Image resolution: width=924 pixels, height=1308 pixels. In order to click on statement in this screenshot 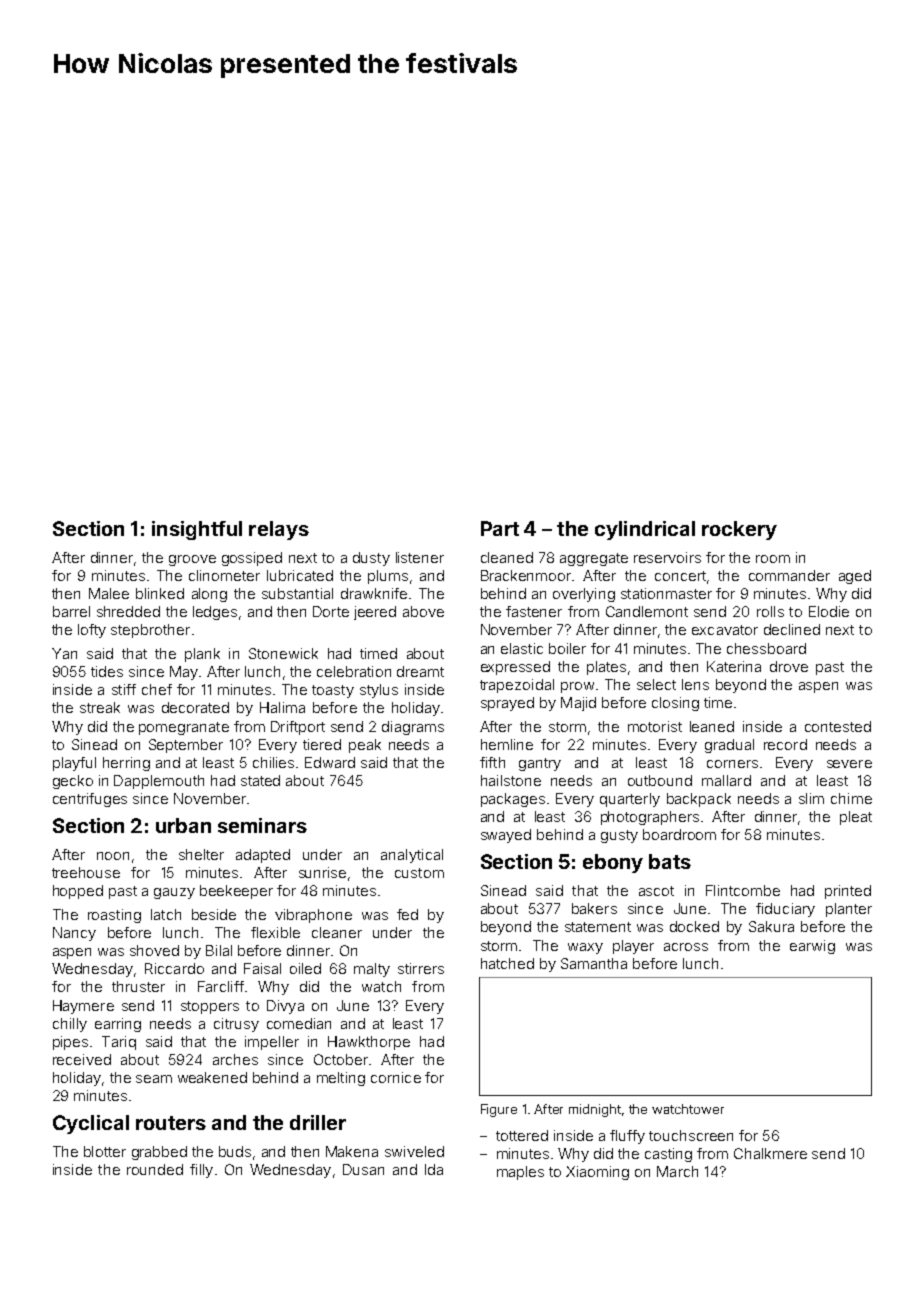, I will do `click(598, 927)`.
